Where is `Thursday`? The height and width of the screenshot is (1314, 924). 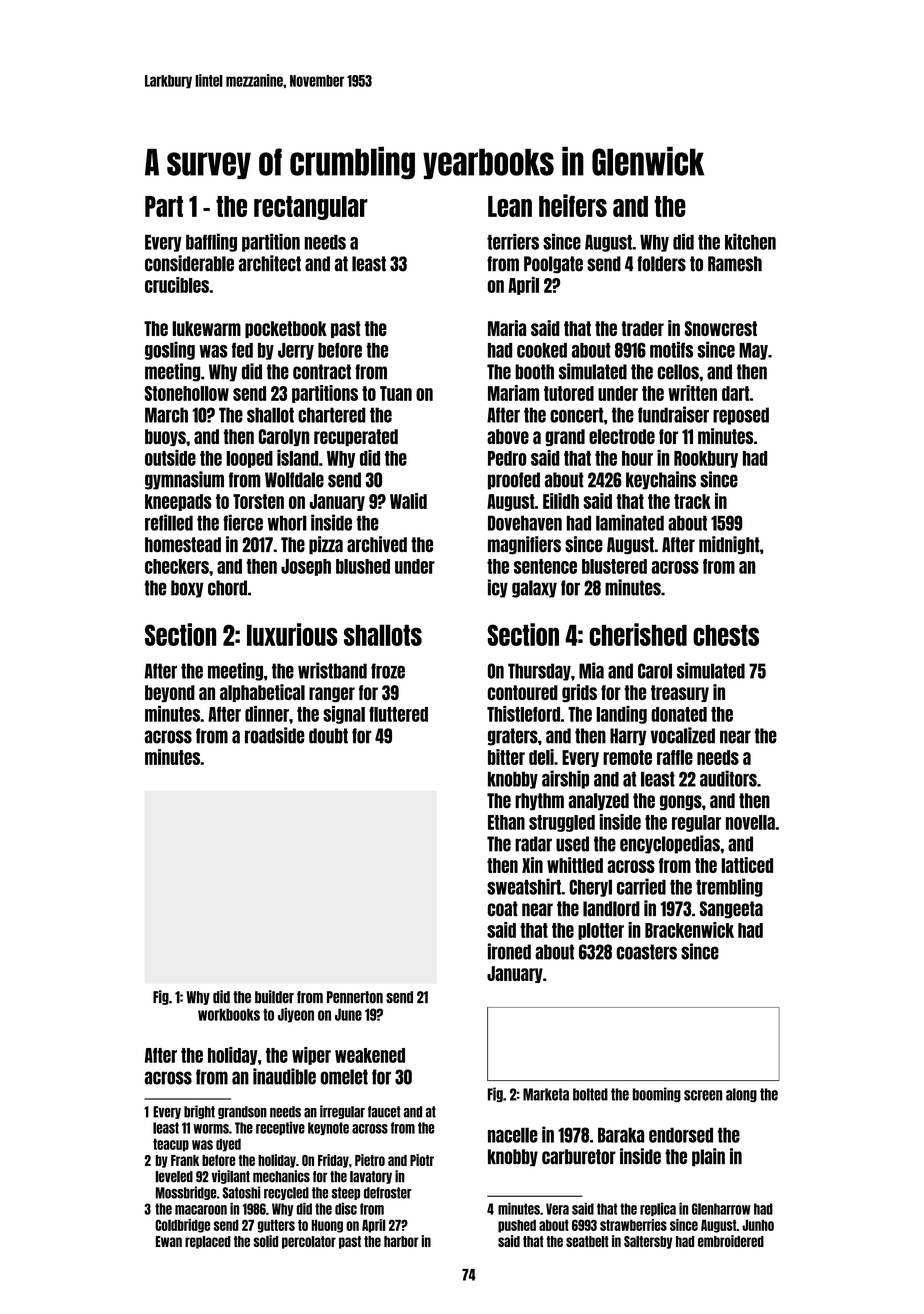 Thursday is located at coordinates (539, 672).
